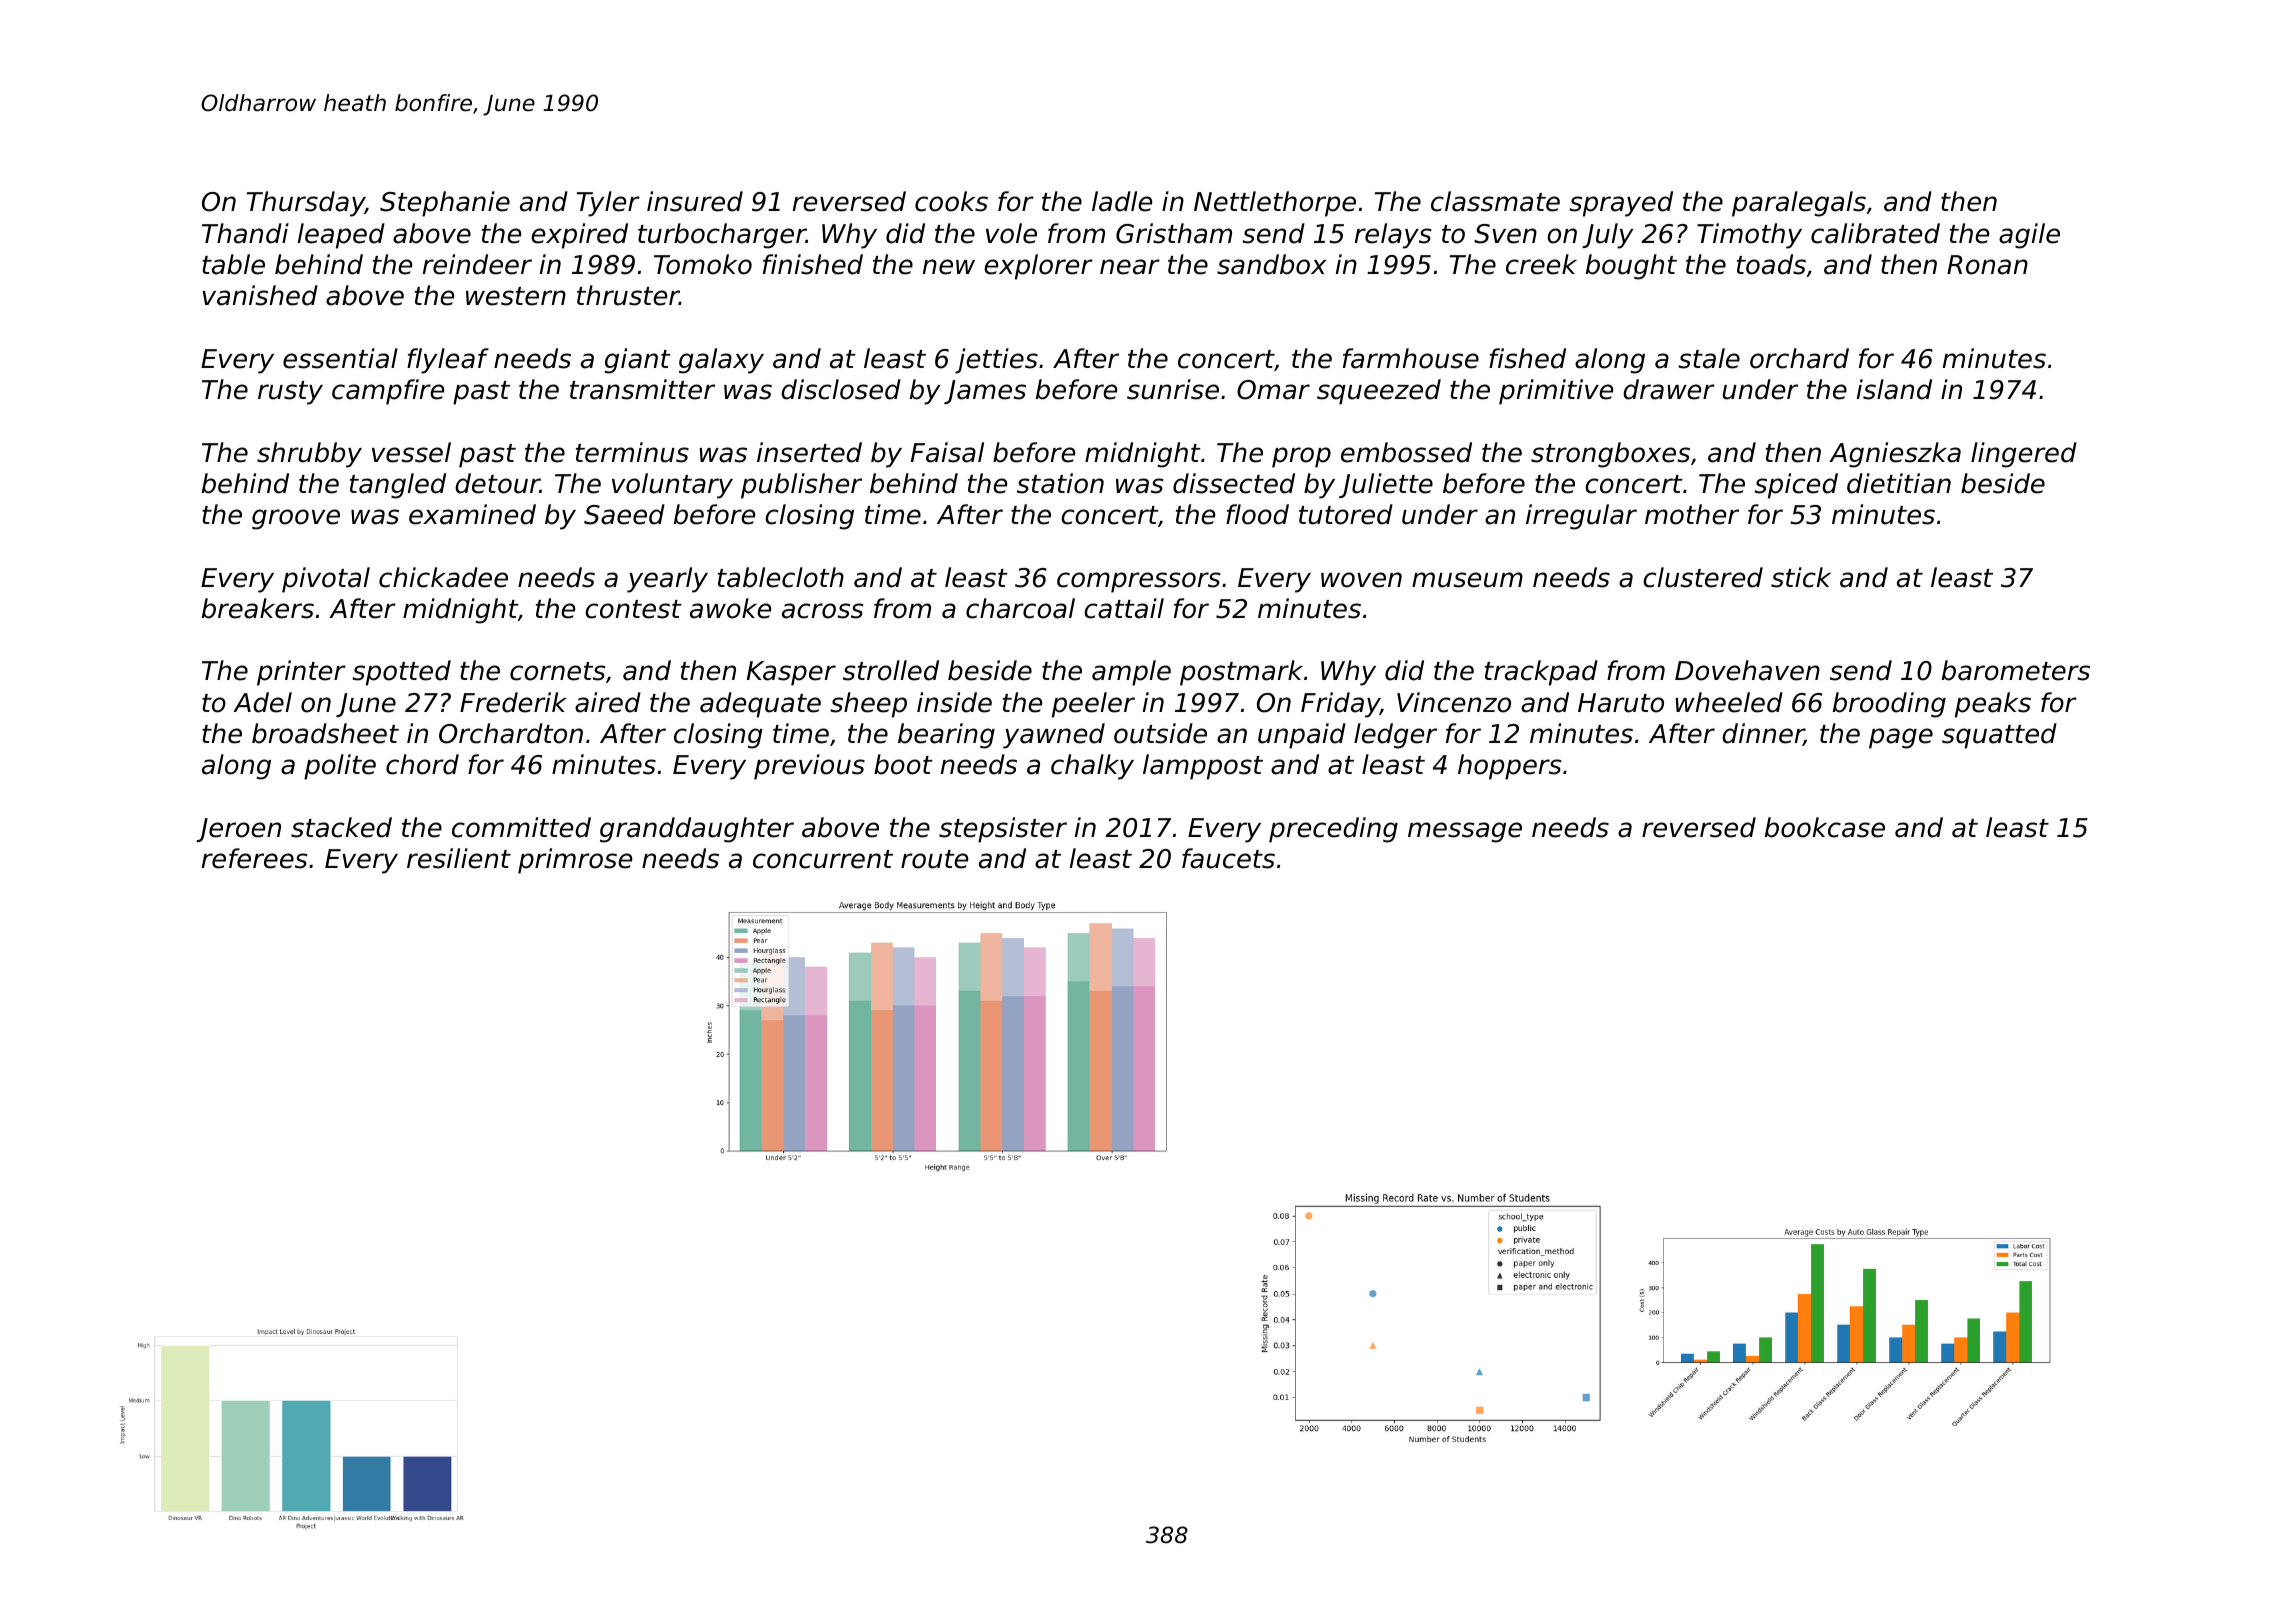  I want to click on lamppost, so click(1203, 767).
